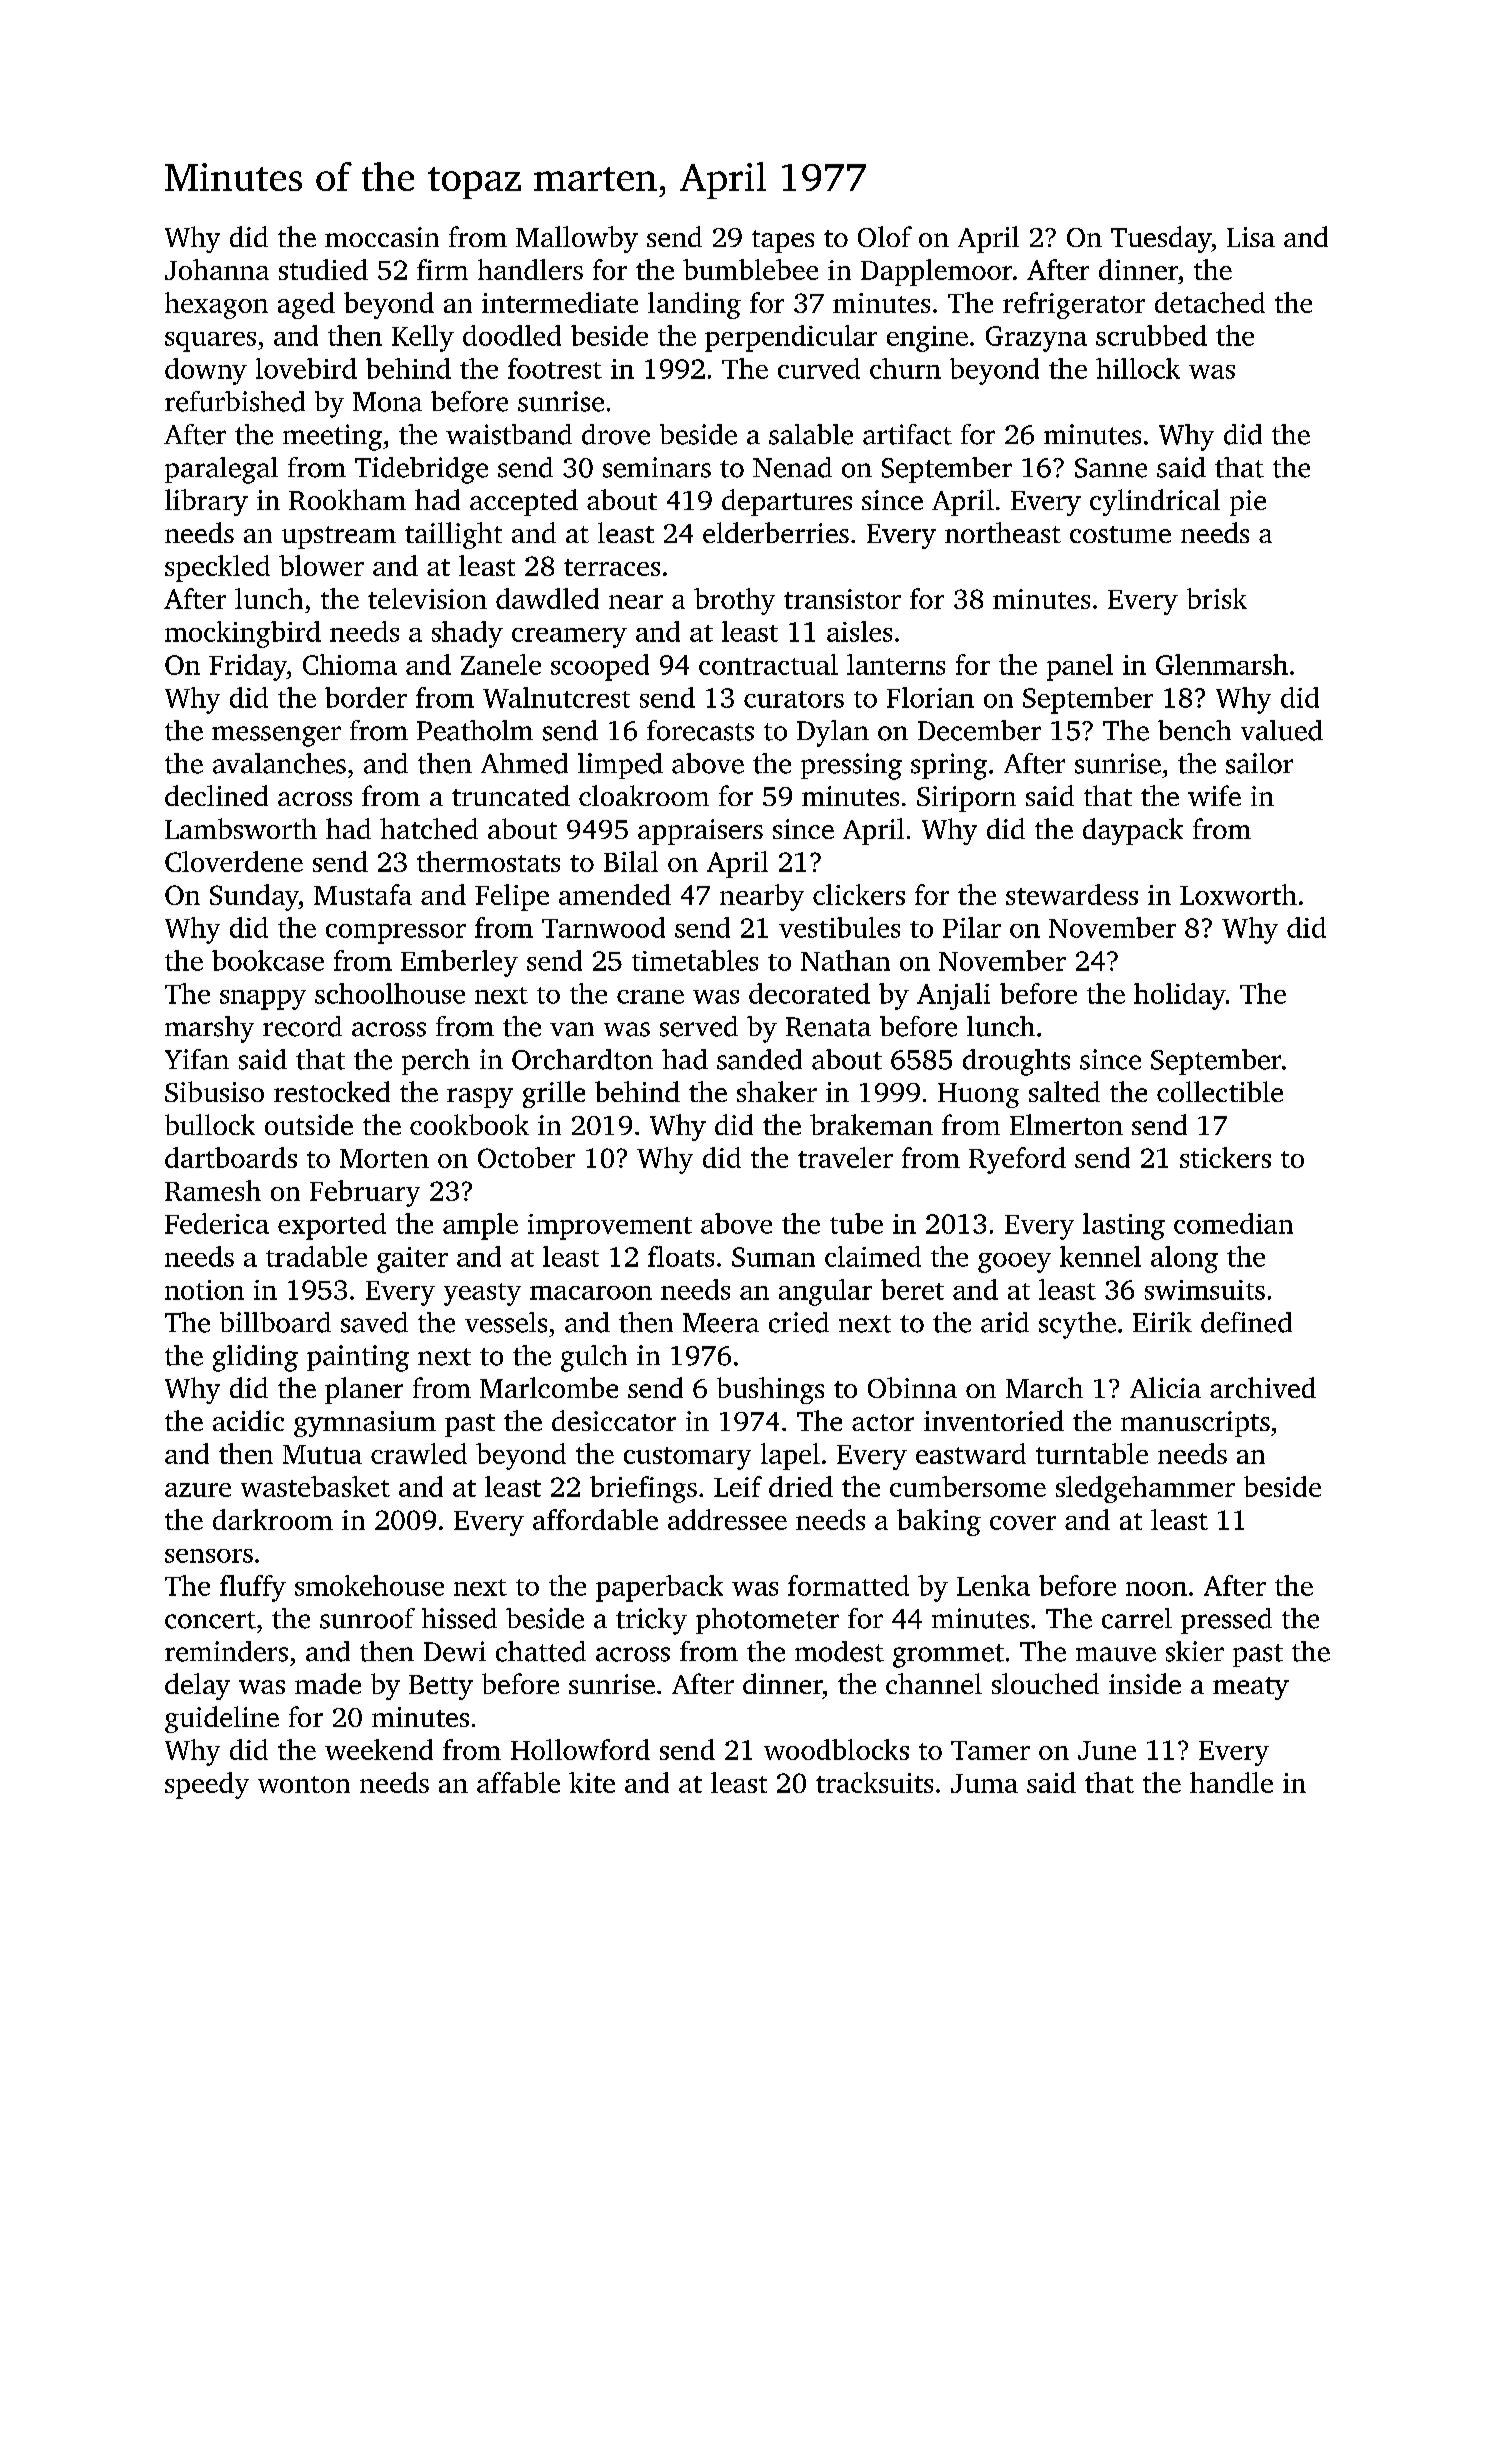 The width and height of the image is (1496, 2464). Describe the element at coordinates (874, 1782) in the image. I see `tracksuits` at that location.
